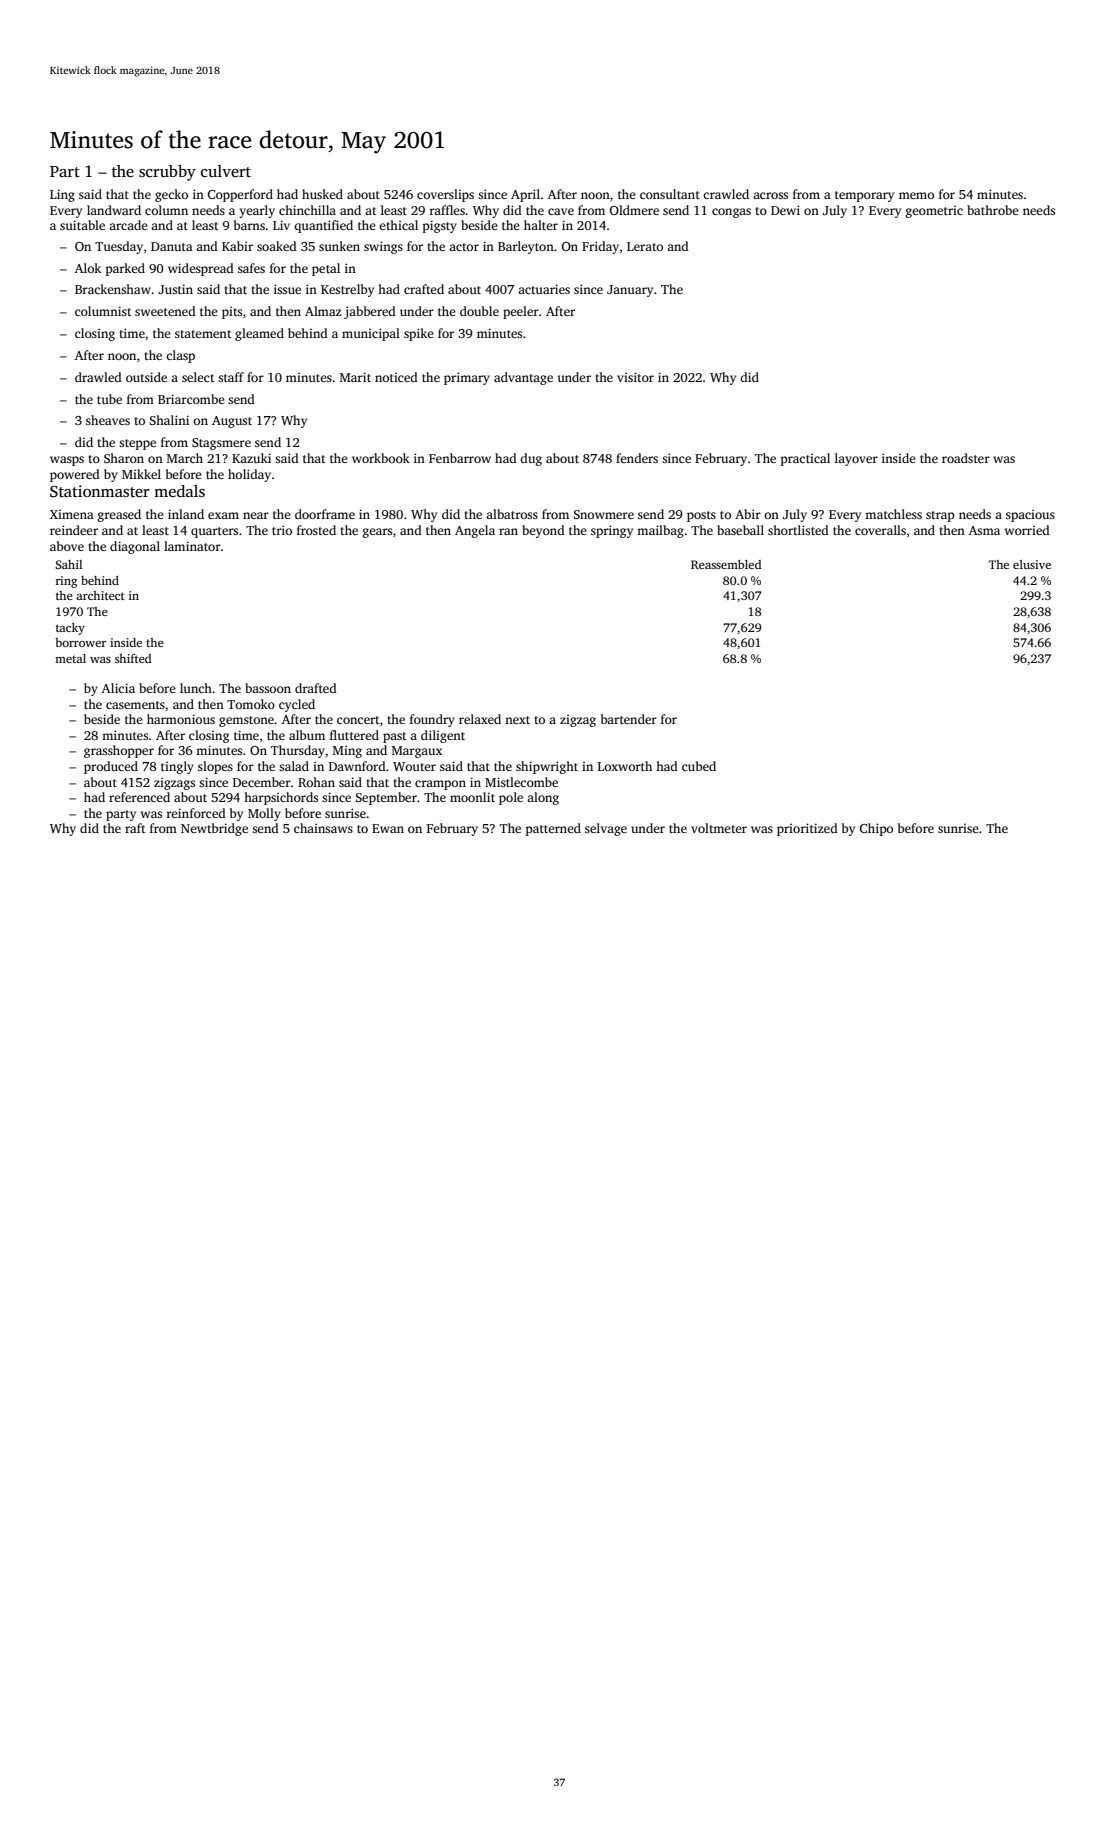 The image size is (1107, 1823). Describe the element at coordinates (517, 720) in the page. I see `next` at that location.
